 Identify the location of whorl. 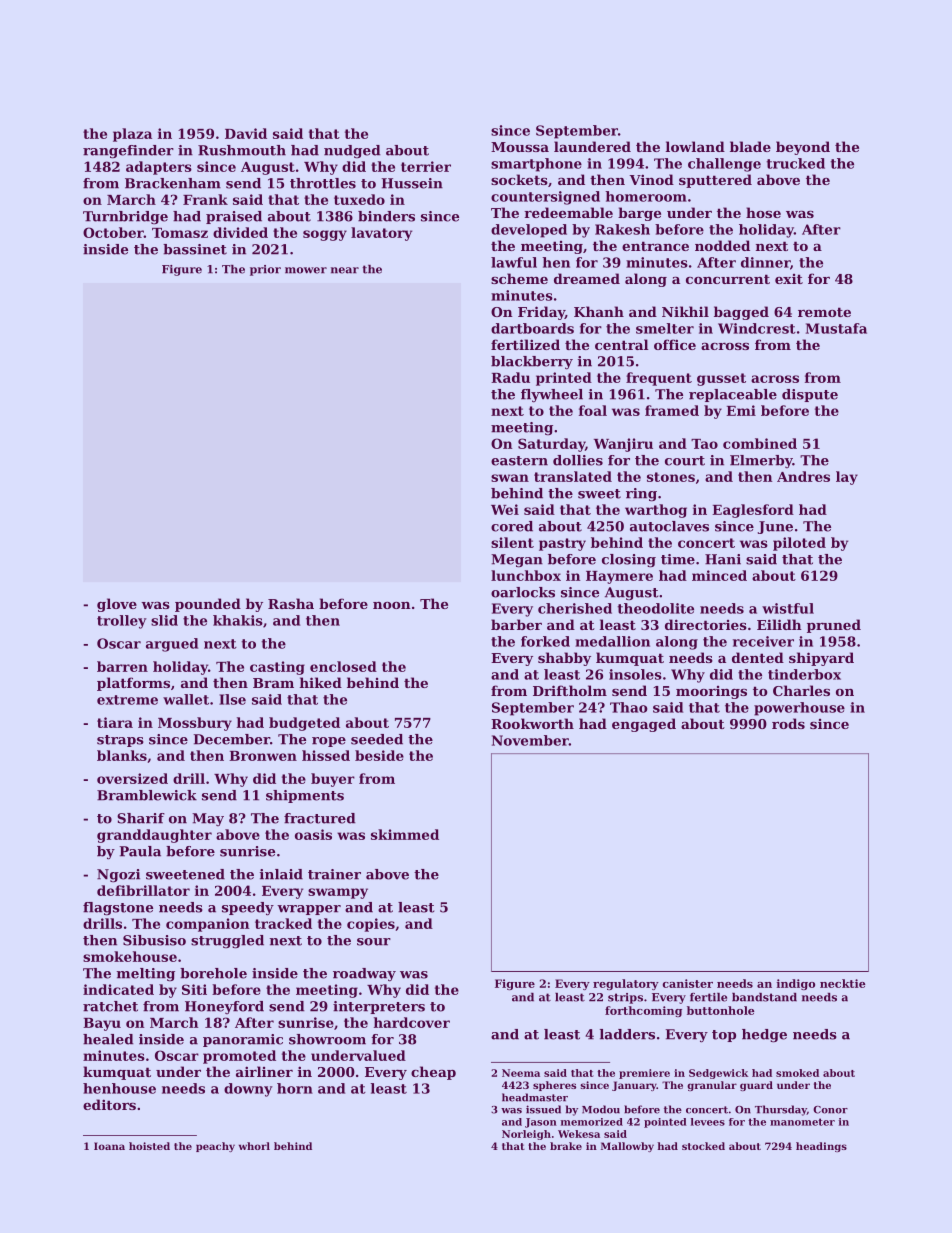
(254, 1146).
